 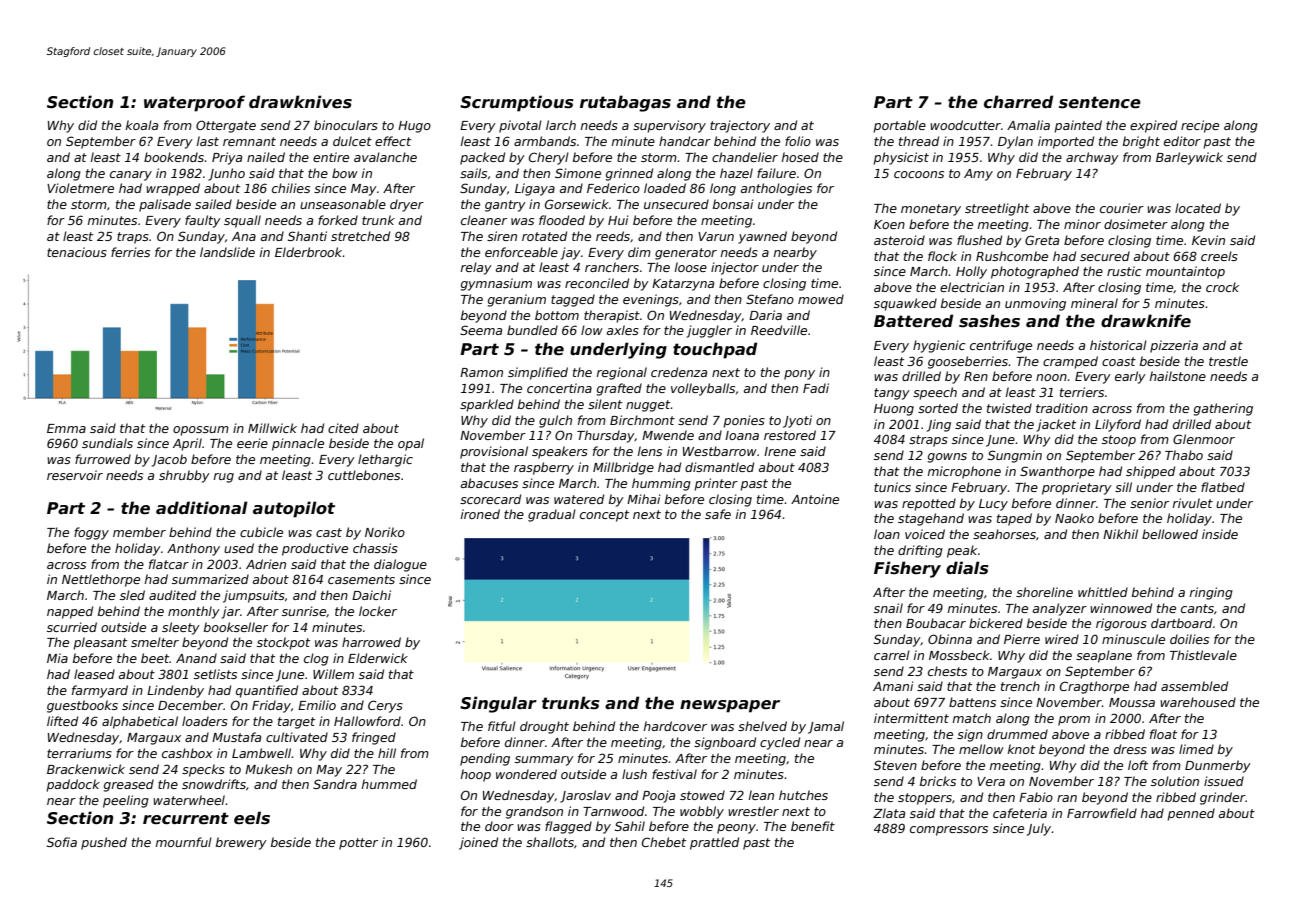 I want to click on snail, so click(x=888, y=608).
